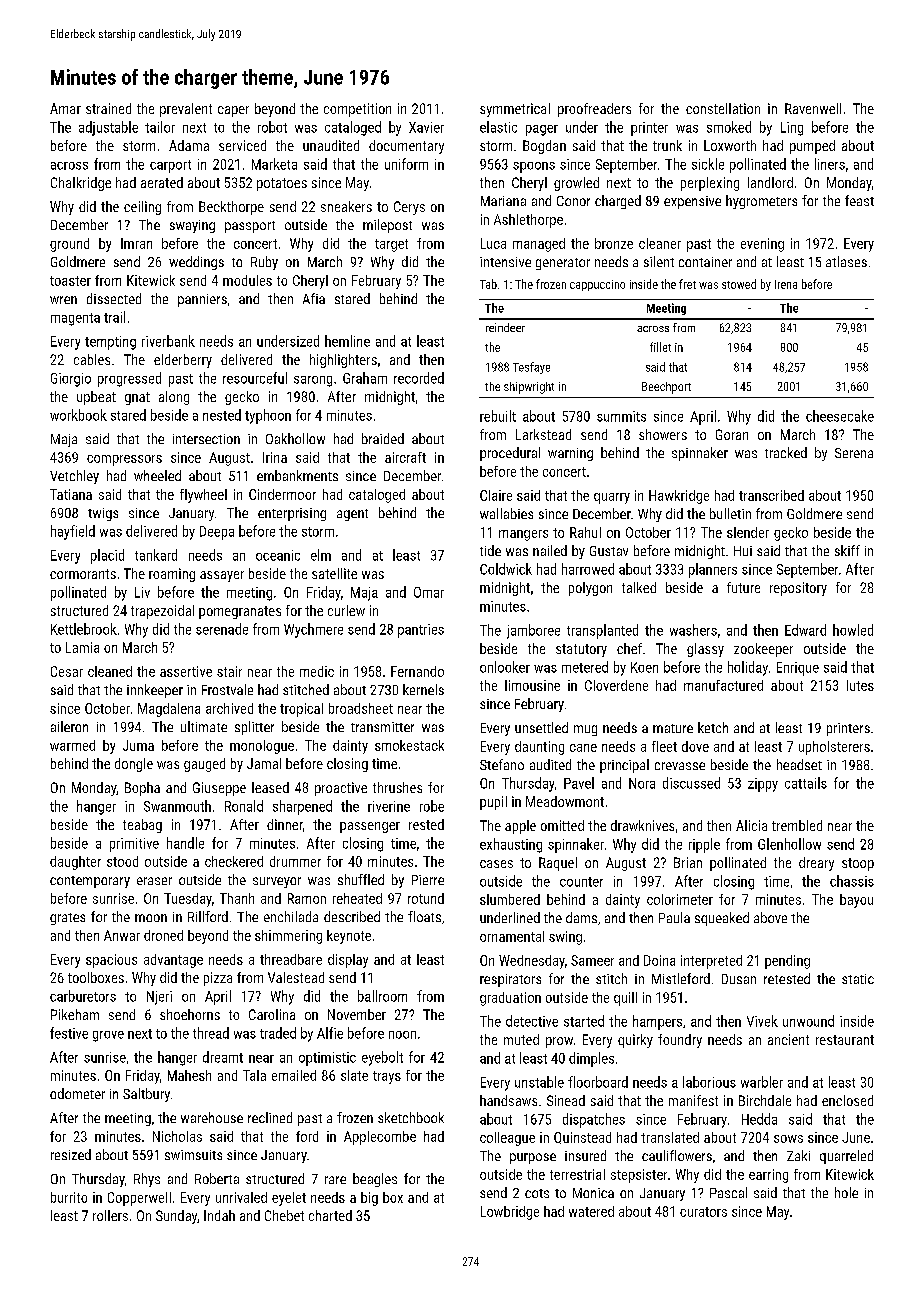  Describe the element at coordinates (786, 452) in the document. I see `tracked` at that location.
